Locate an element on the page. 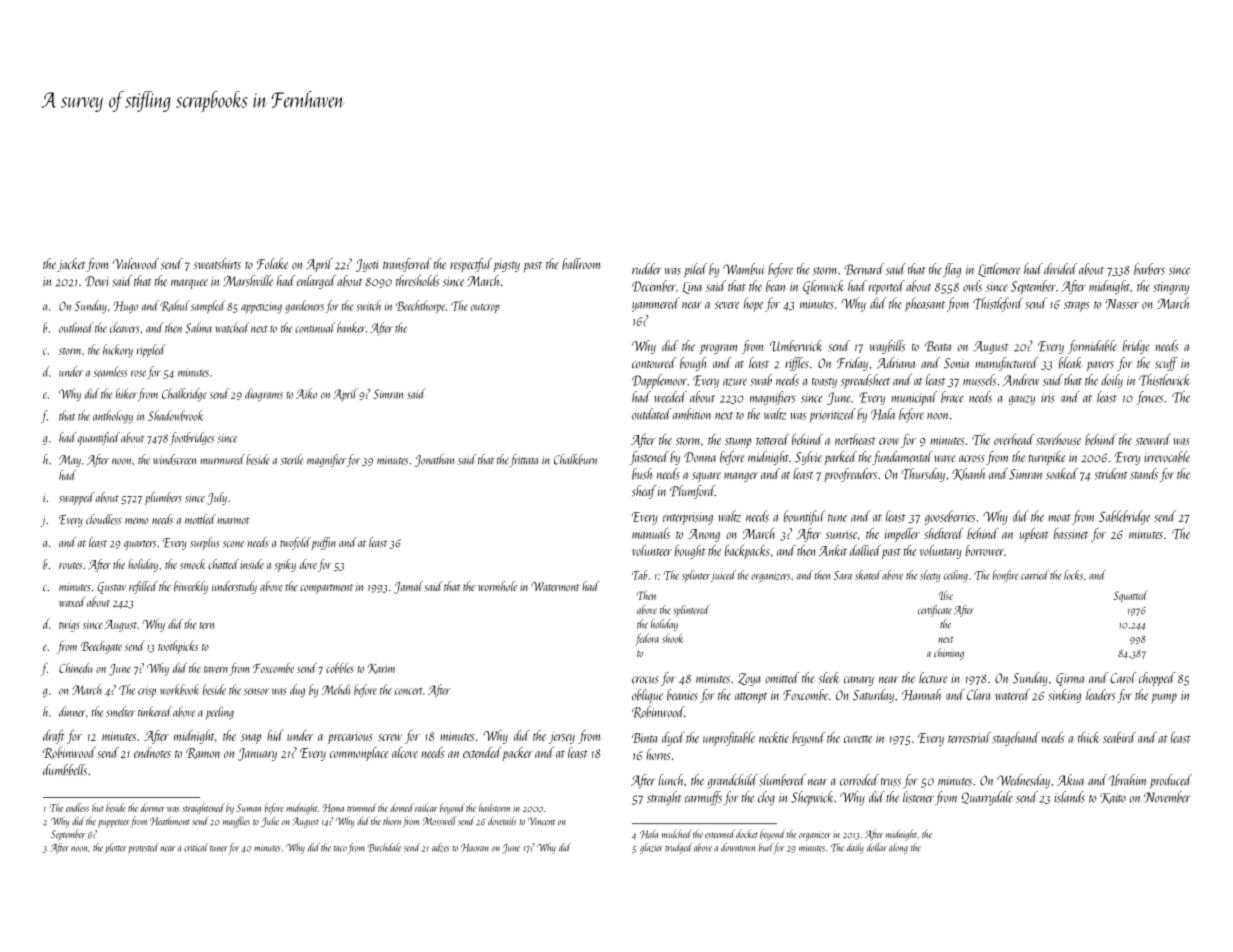  lunch is located at coordinates (671, 780).
